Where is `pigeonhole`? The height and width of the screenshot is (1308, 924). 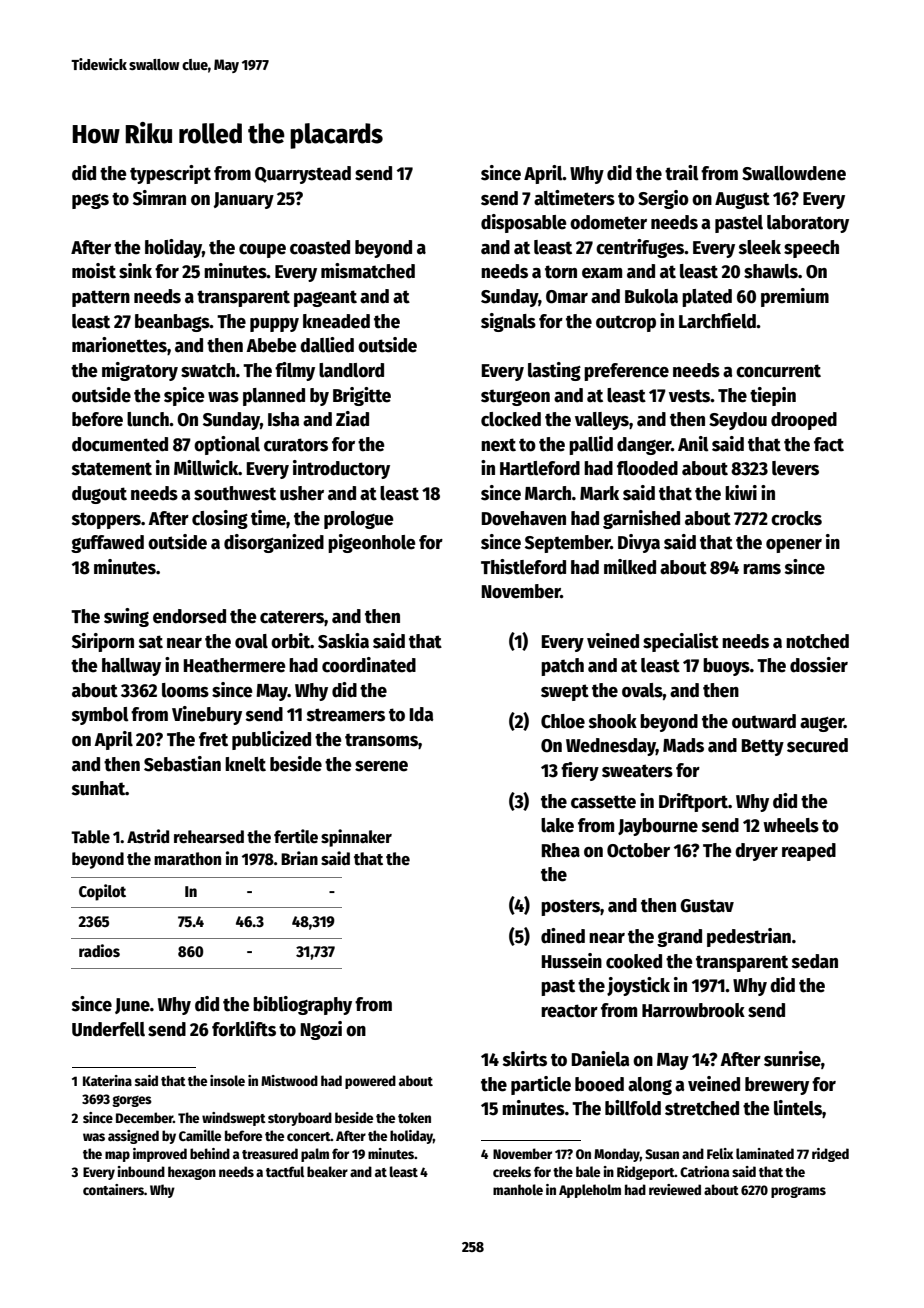 pigeonhole is located at coordinates (372, 543).
